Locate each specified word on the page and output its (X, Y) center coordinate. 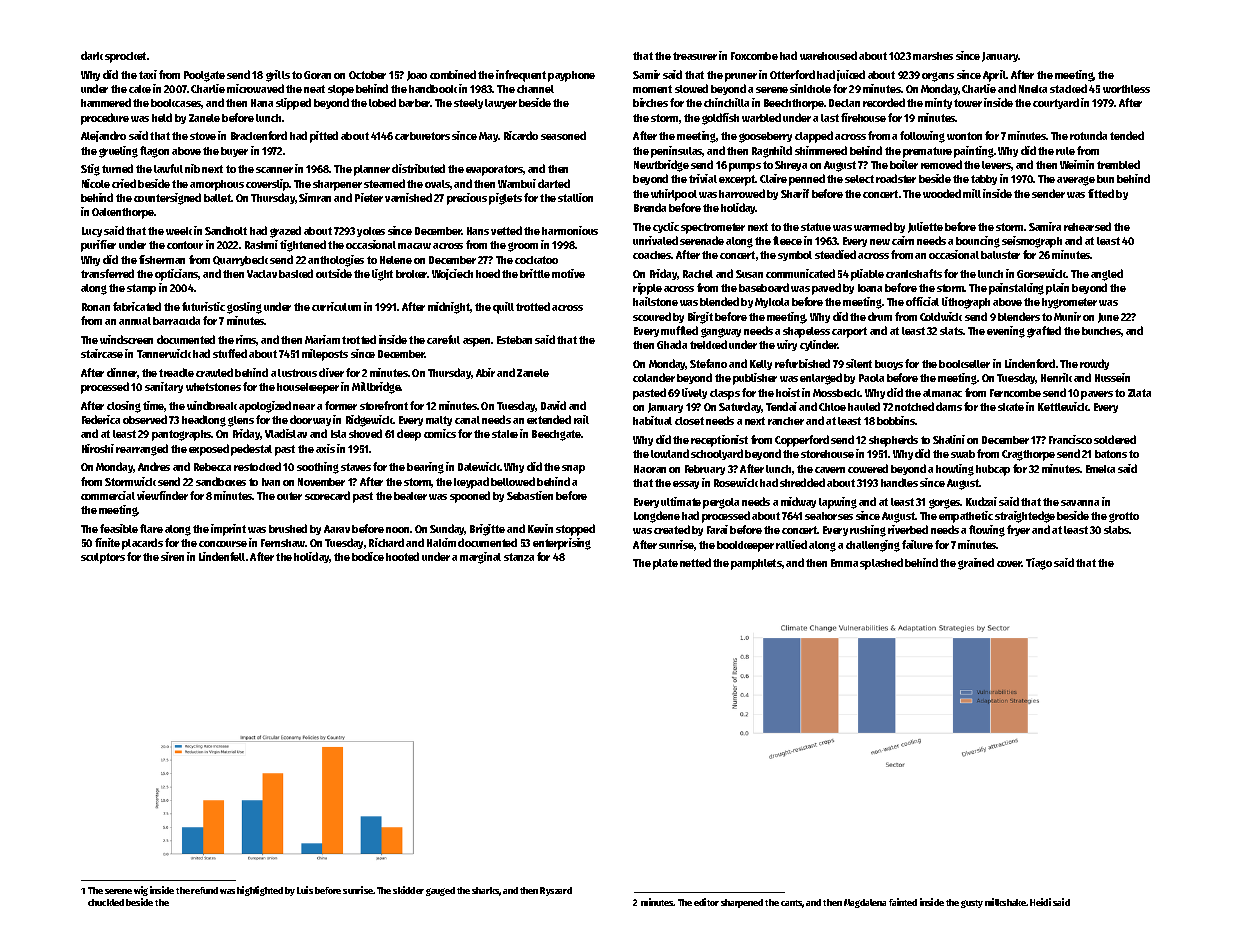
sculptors (103, 558)
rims (246, 340)
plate (665, 564)
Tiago (1039, 564)
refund (204, 890)
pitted (324, 137)
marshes (933, 56)
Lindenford (1030, 363)
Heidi (1040, 902)
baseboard (764, 287)
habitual (652, 420)
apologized (265, 407)
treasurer (695, 56)
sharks (486, 891)
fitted (1101, 193)
